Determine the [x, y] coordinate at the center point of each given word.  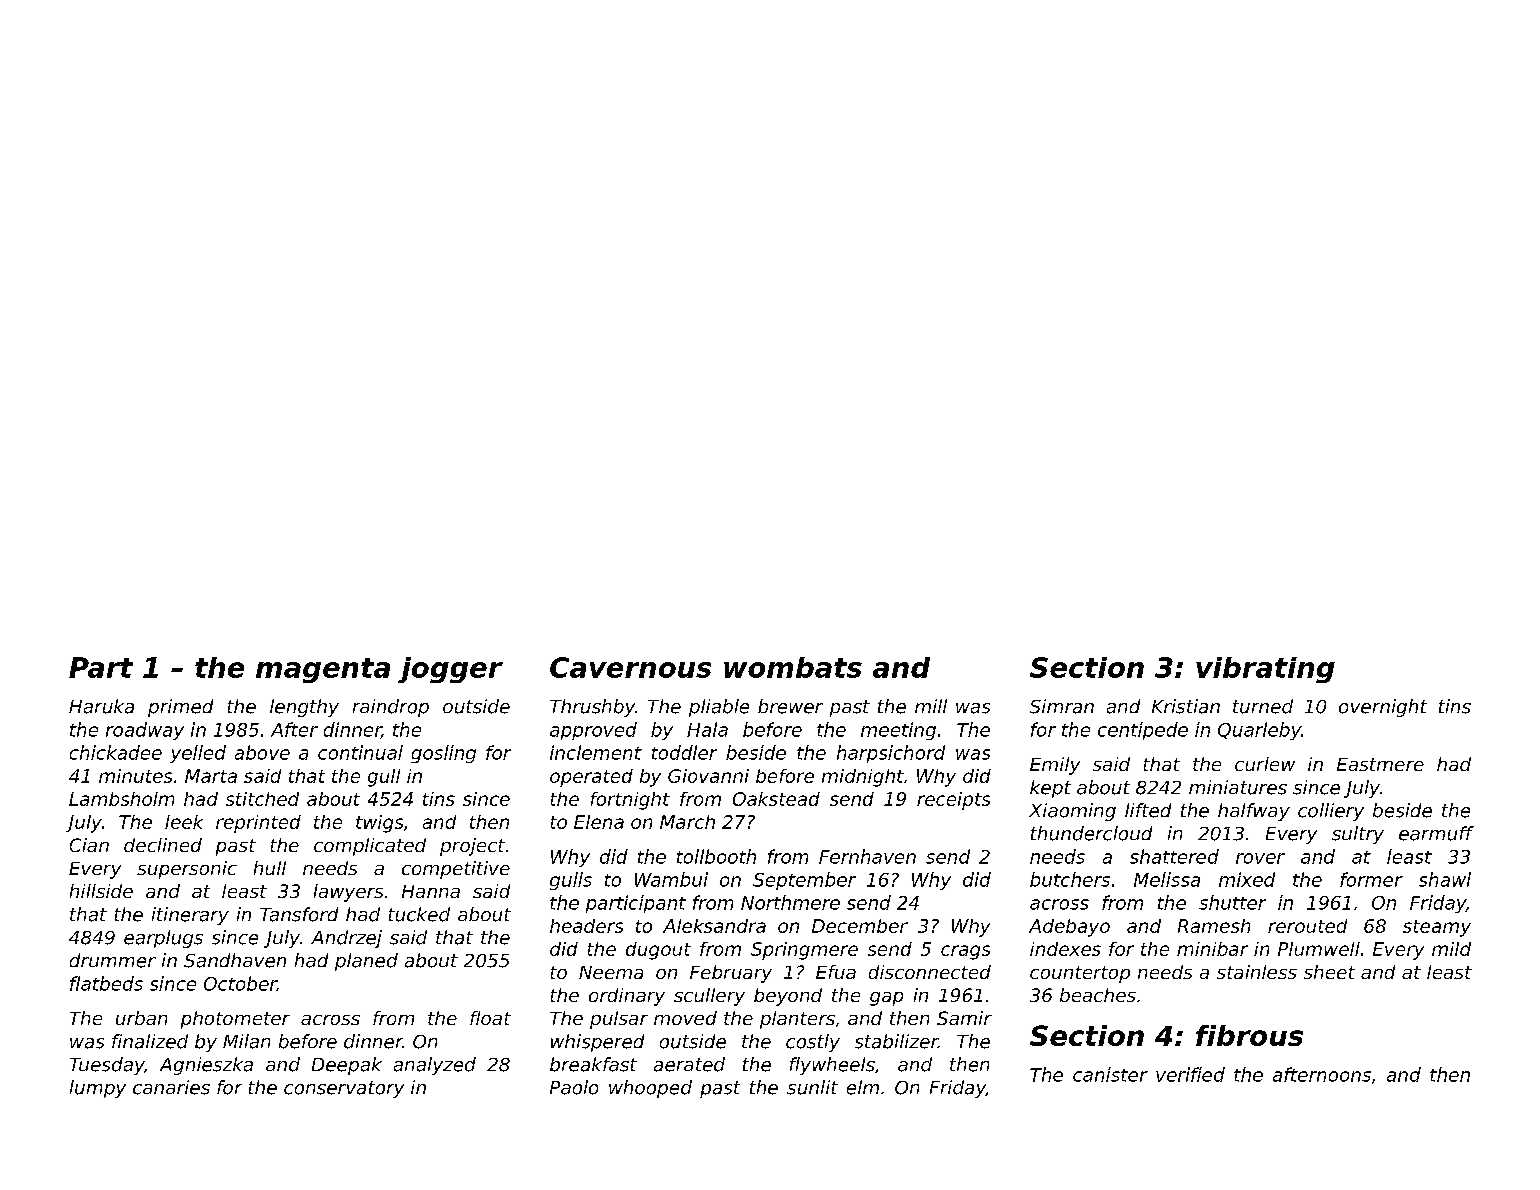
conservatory [344, 1089]
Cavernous [630, 667]
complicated [370, 847]
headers [586, 926]
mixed [1247, 879]
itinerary [190, 916]
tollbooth [716, 856]
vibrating [1265, 670]
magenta [323, 670]
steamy [1437, 928]
